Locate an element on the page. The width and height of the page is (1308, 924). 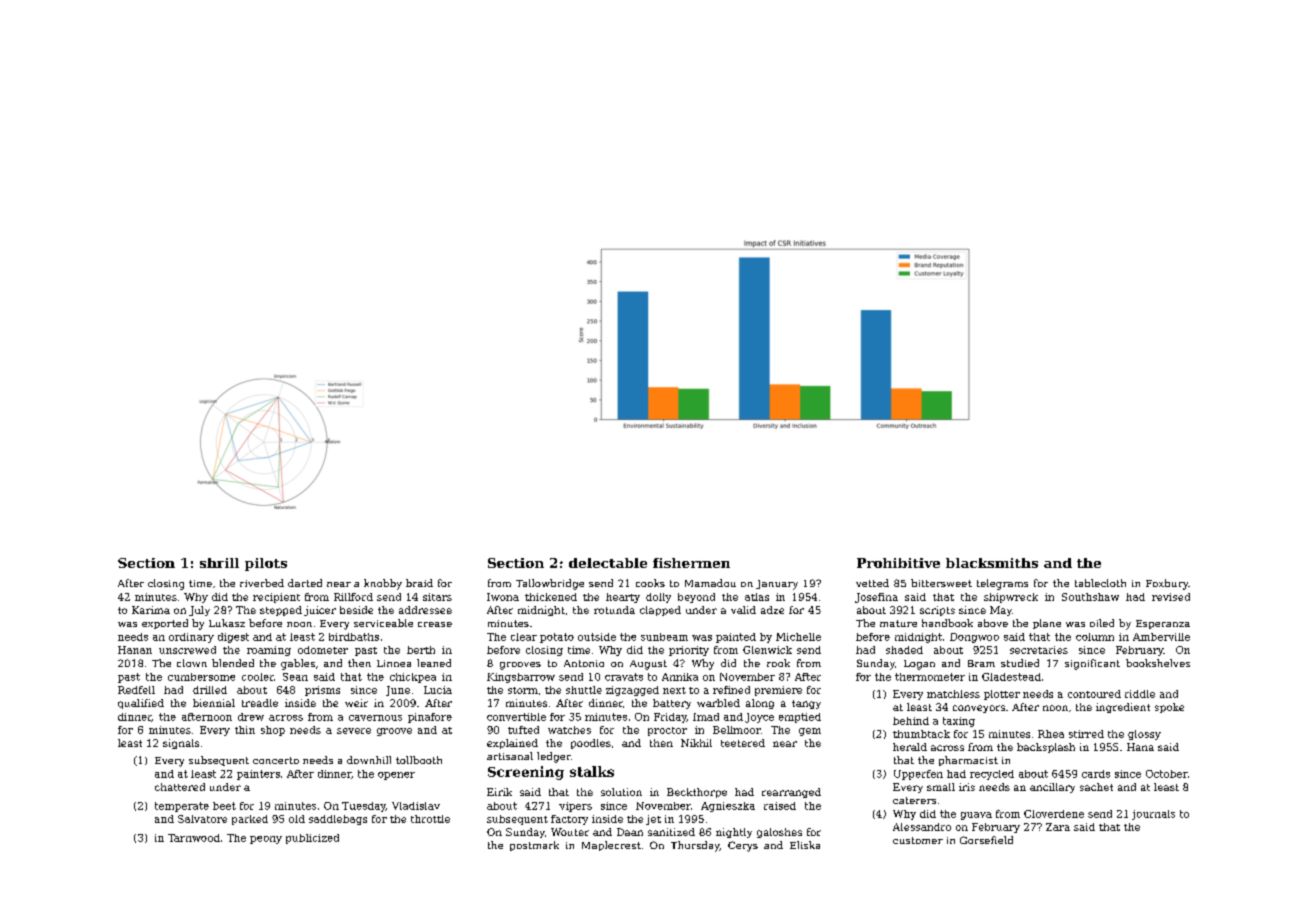
scripts is located at coordinates (937, 611).
